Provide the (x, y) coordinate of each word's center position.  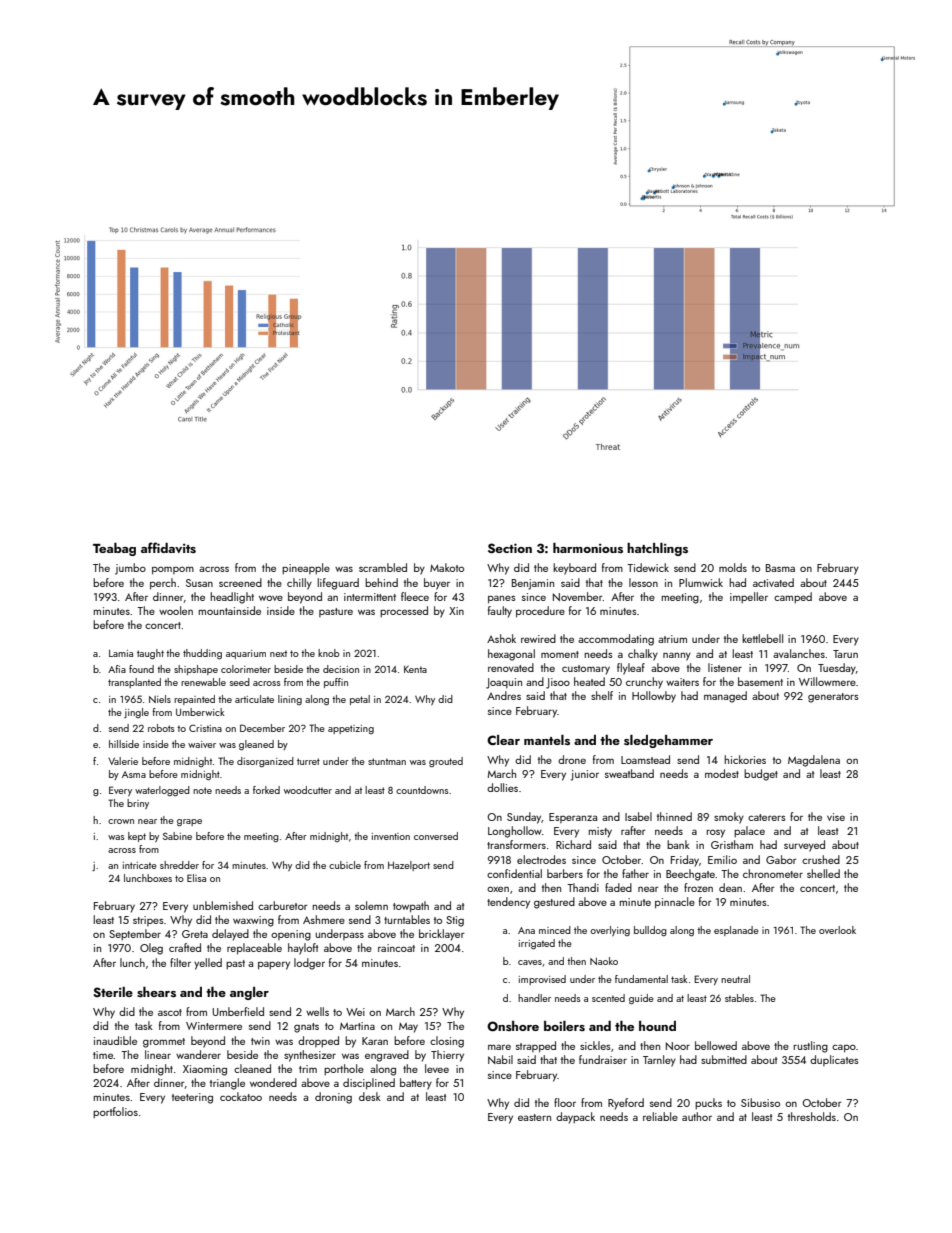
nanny (677, 656)
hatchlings (657, 549)
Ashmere (324, 919)
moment (560, 654)
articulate (254, 699)
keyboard (574, 569)
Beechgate (690, 875)
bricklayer (442, 935)
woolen (176, 610)
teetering (192, 1098)
